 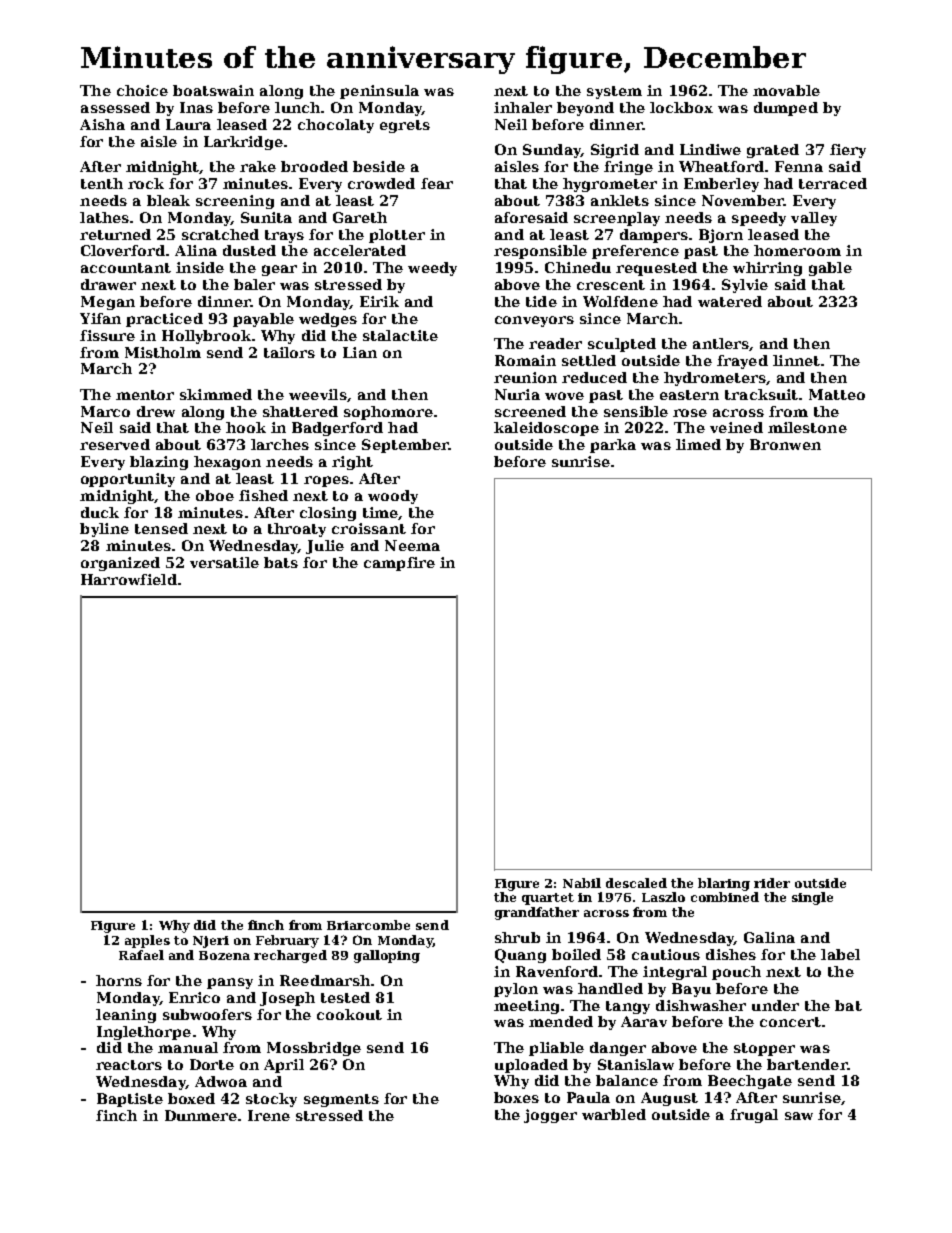 I want to click on bartender, so click(x=807, y=1064).
